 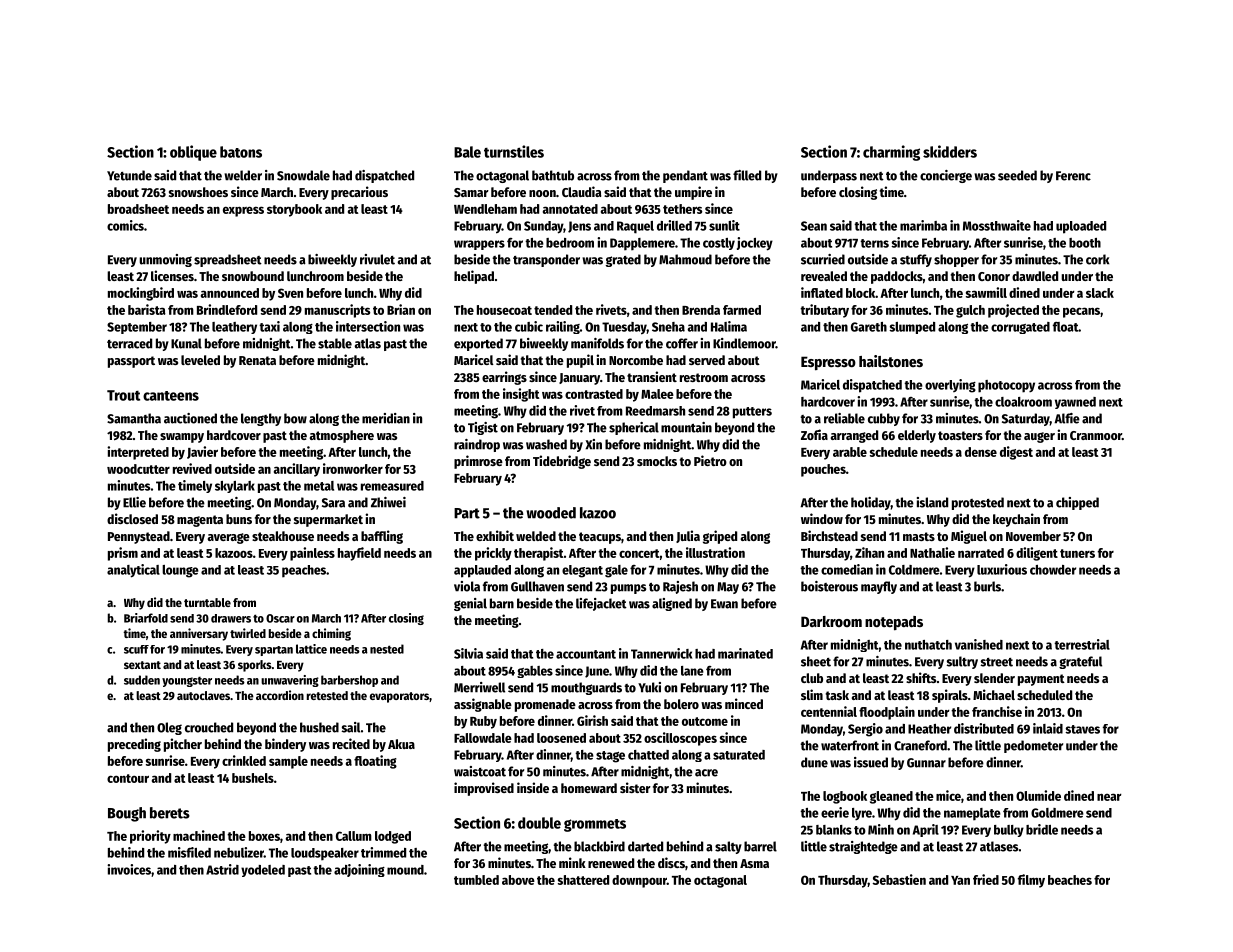 What do you see at coordinates (1109, 797) in the screenshot?
I see `near` at bounding box center [1109, 797].
